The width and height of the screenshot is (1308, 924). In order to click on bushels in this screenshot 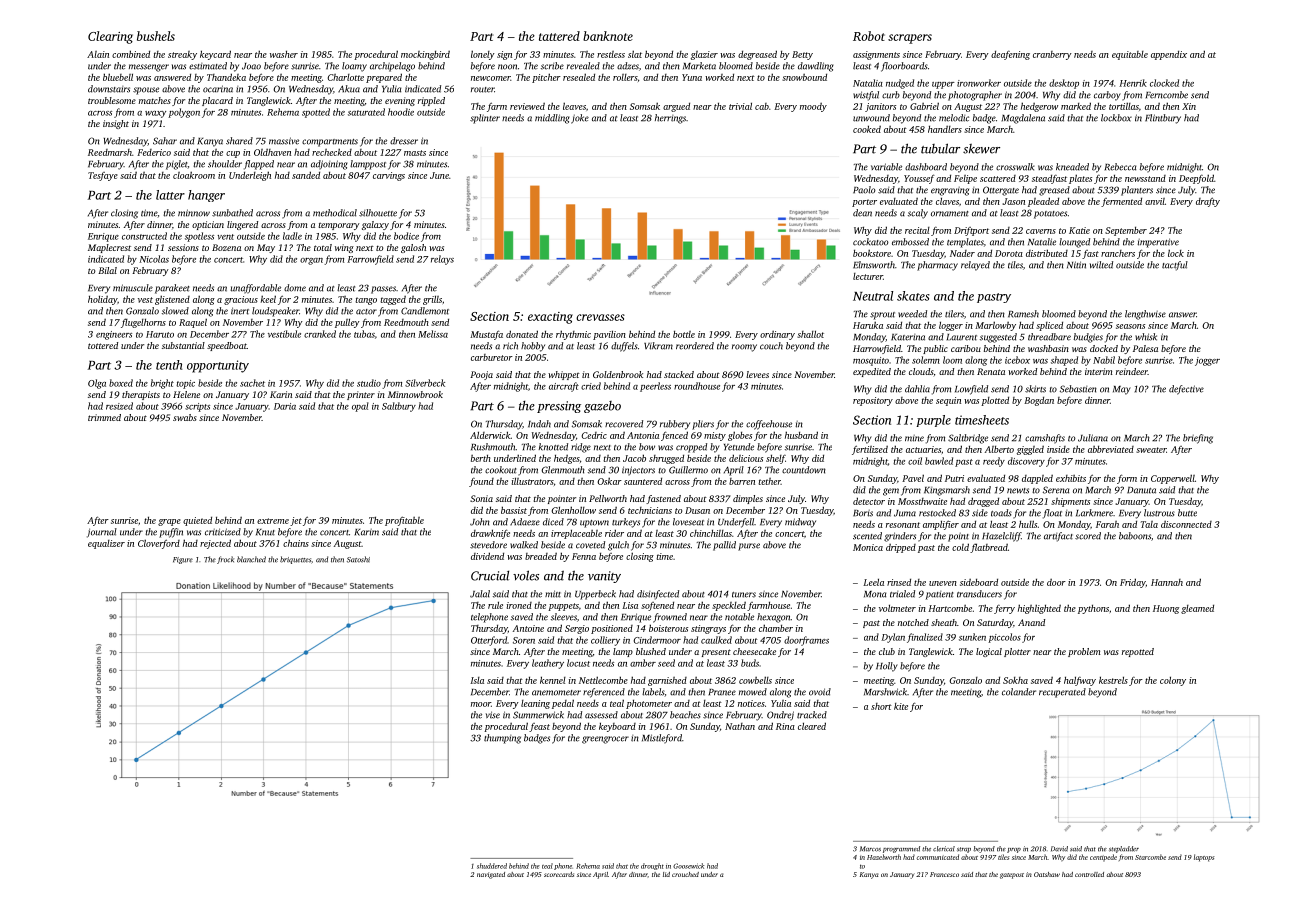, I will do `click(156, 36)`.
